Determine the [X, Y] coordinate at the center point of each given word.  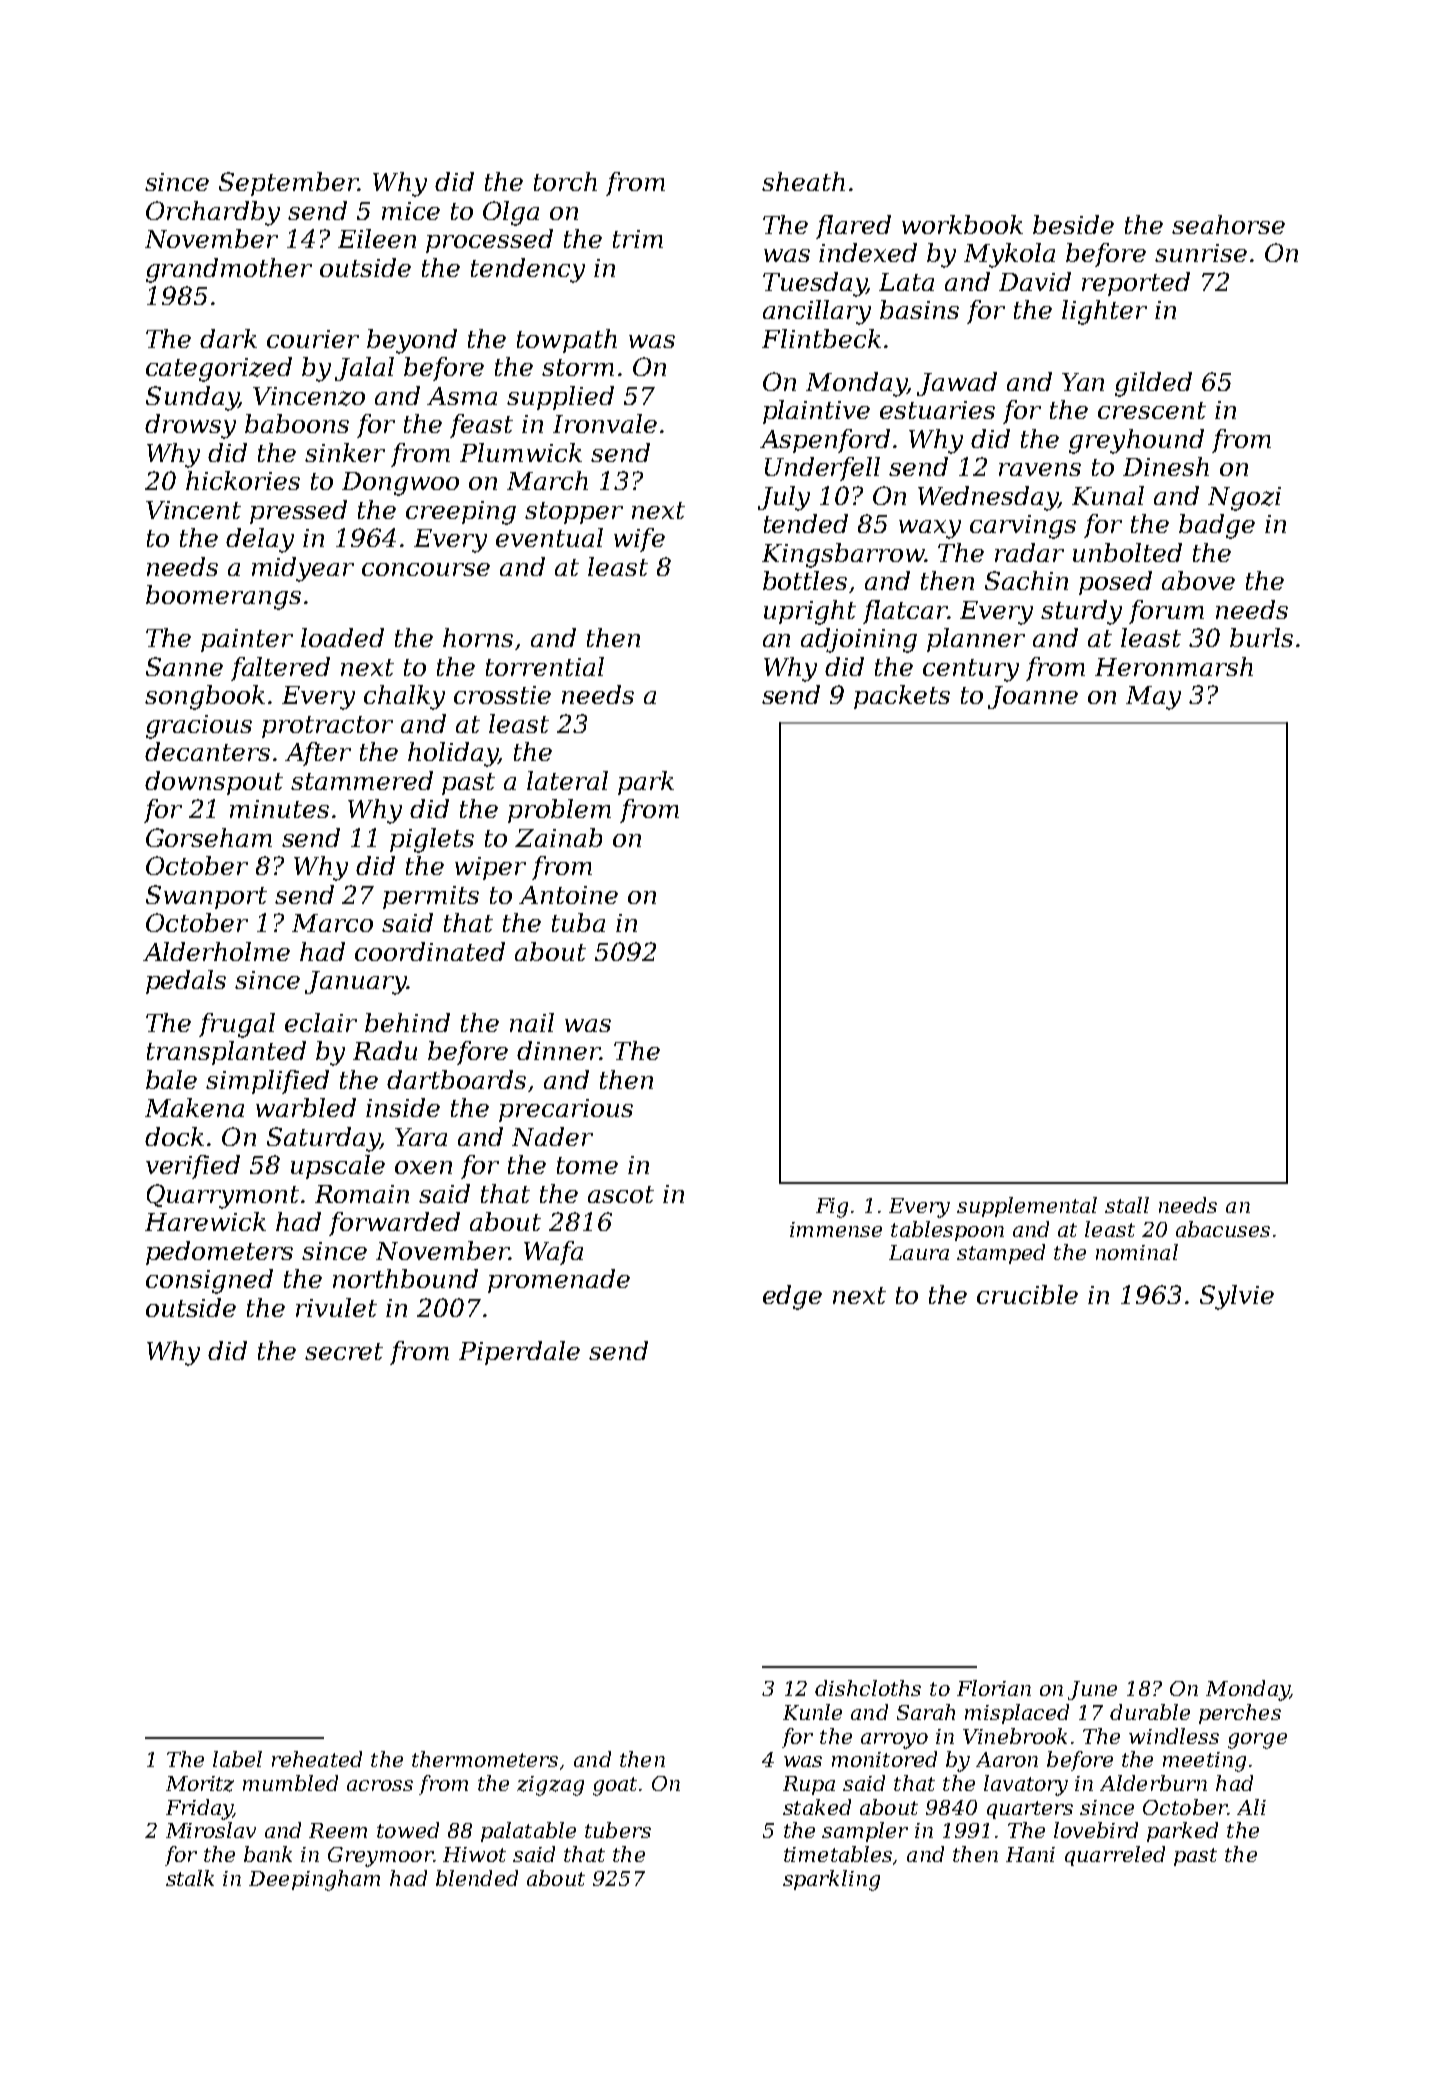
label [237, 1759]
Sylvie [1237, 1297]
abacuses [1223, 1229]
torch [565, 181]
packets [902, 697]
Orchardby [213, 213]
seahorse [1228, 224]
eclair [321, 1022]
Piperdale [519, 1353]
